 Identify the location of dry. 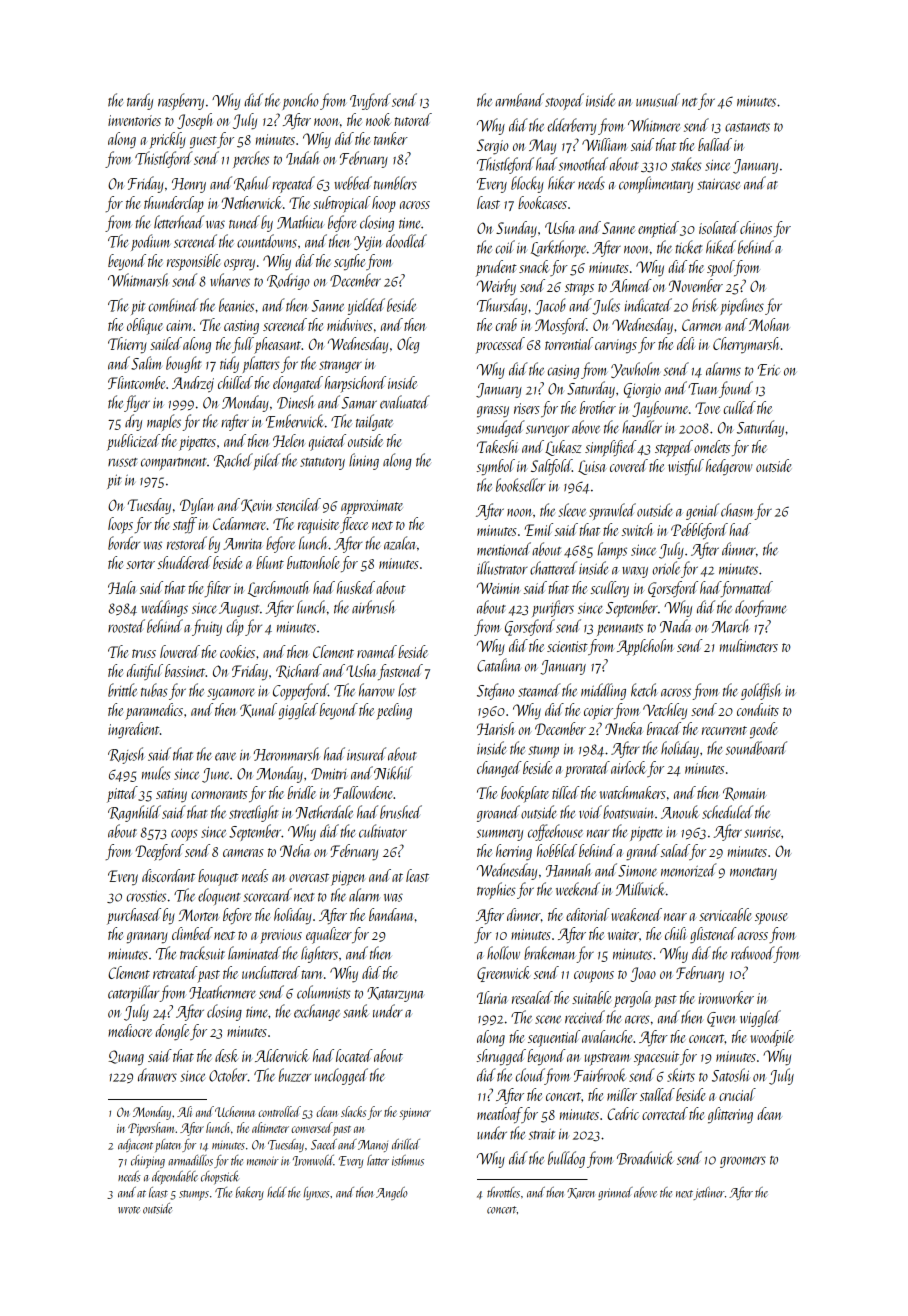
(133, 422).
